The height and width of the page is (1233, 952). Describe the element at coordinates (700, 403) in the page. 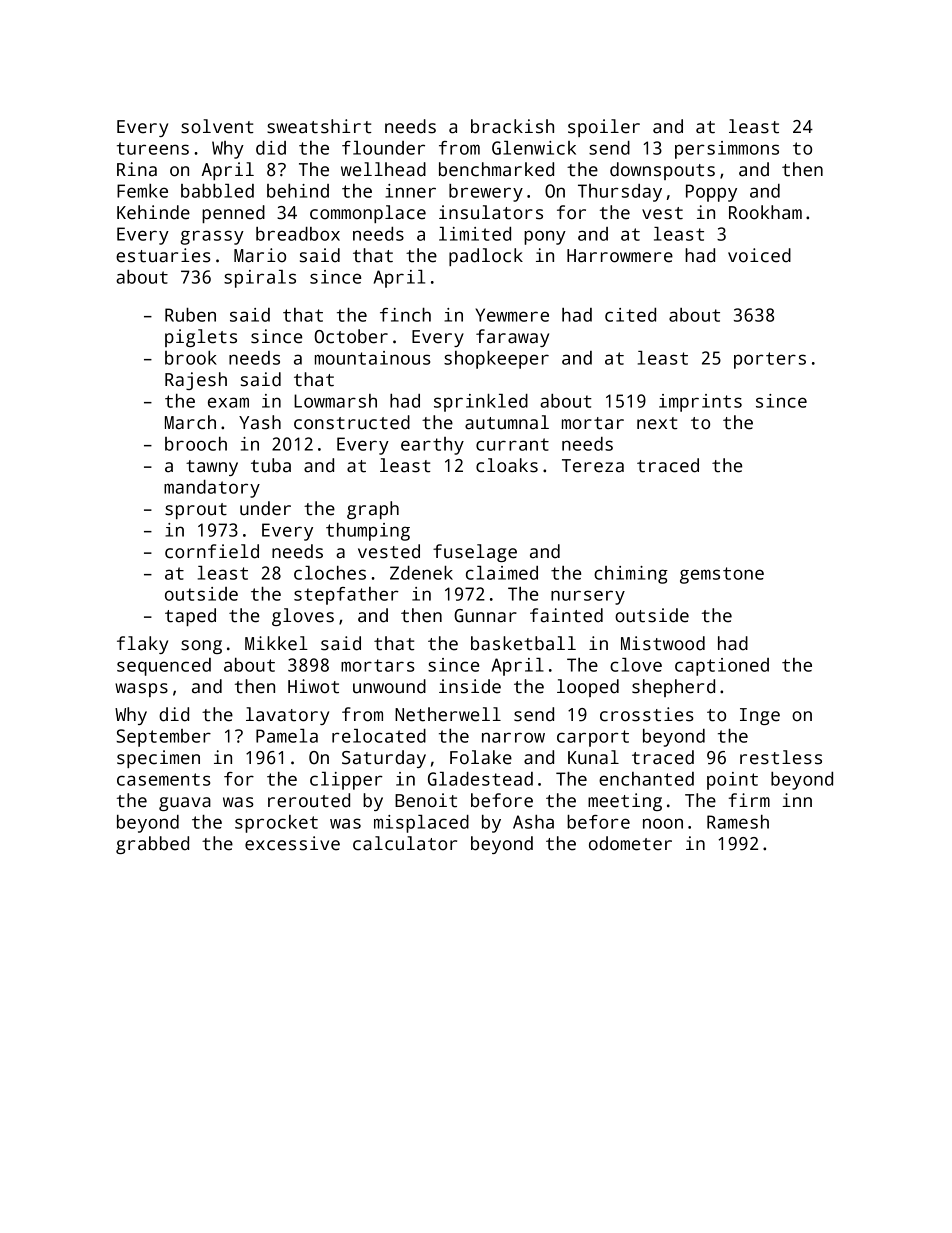

I see `imprints` at that location.
